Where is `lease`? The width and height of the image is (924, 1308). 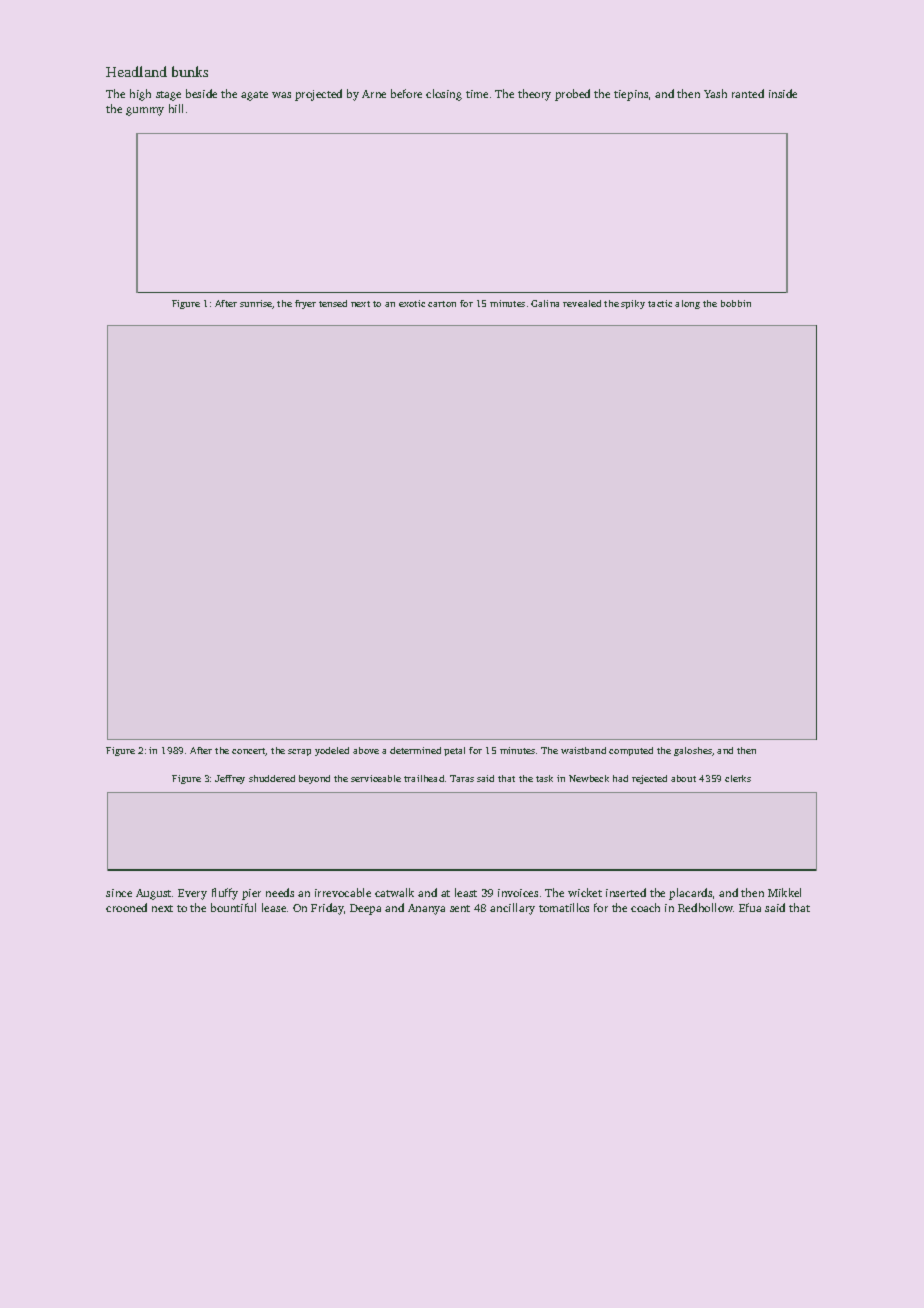
lease is located at coordinates (274, 907).
